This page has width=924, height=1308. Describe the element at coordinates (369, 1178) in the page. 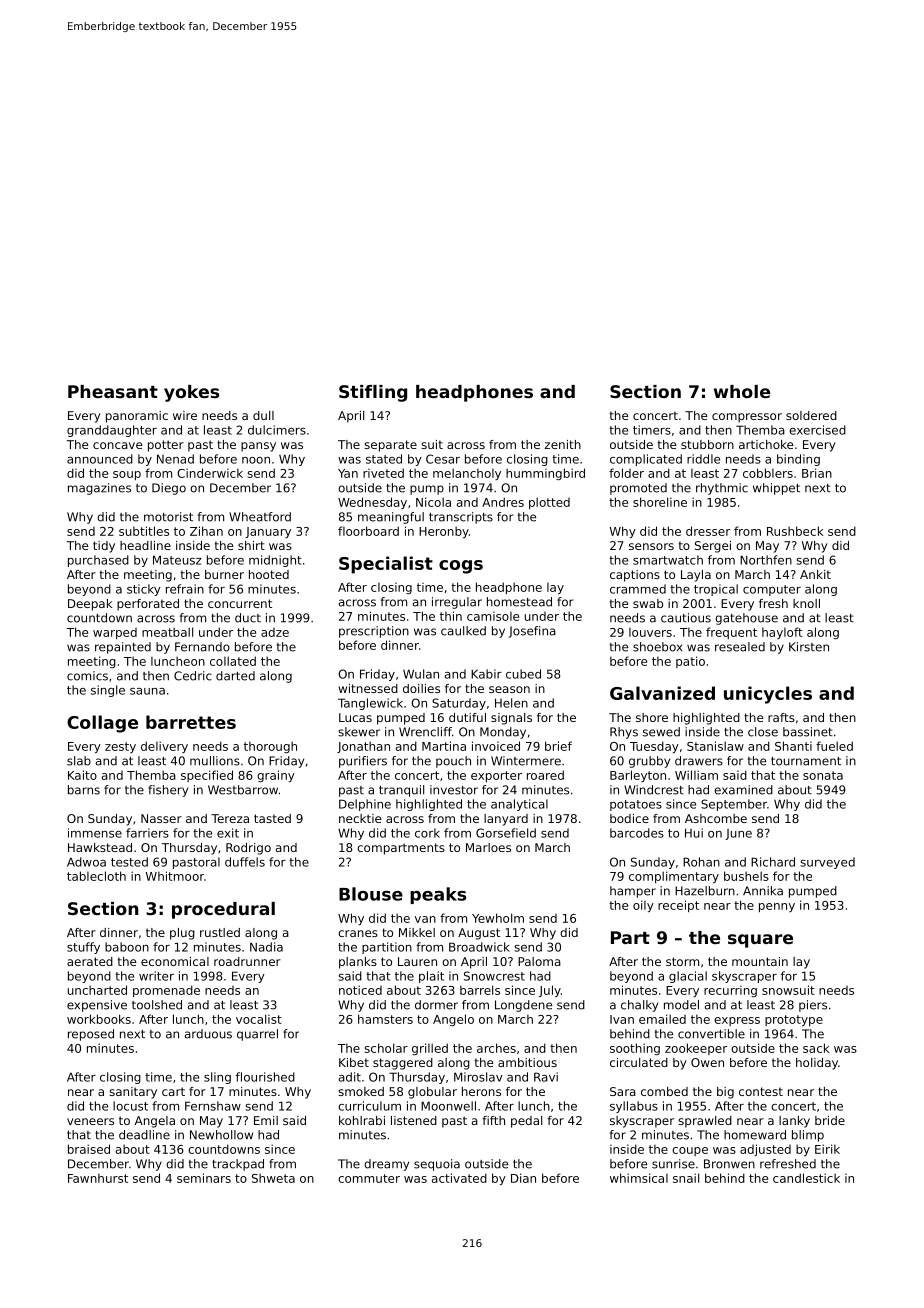

I see `commuter` at that location.
